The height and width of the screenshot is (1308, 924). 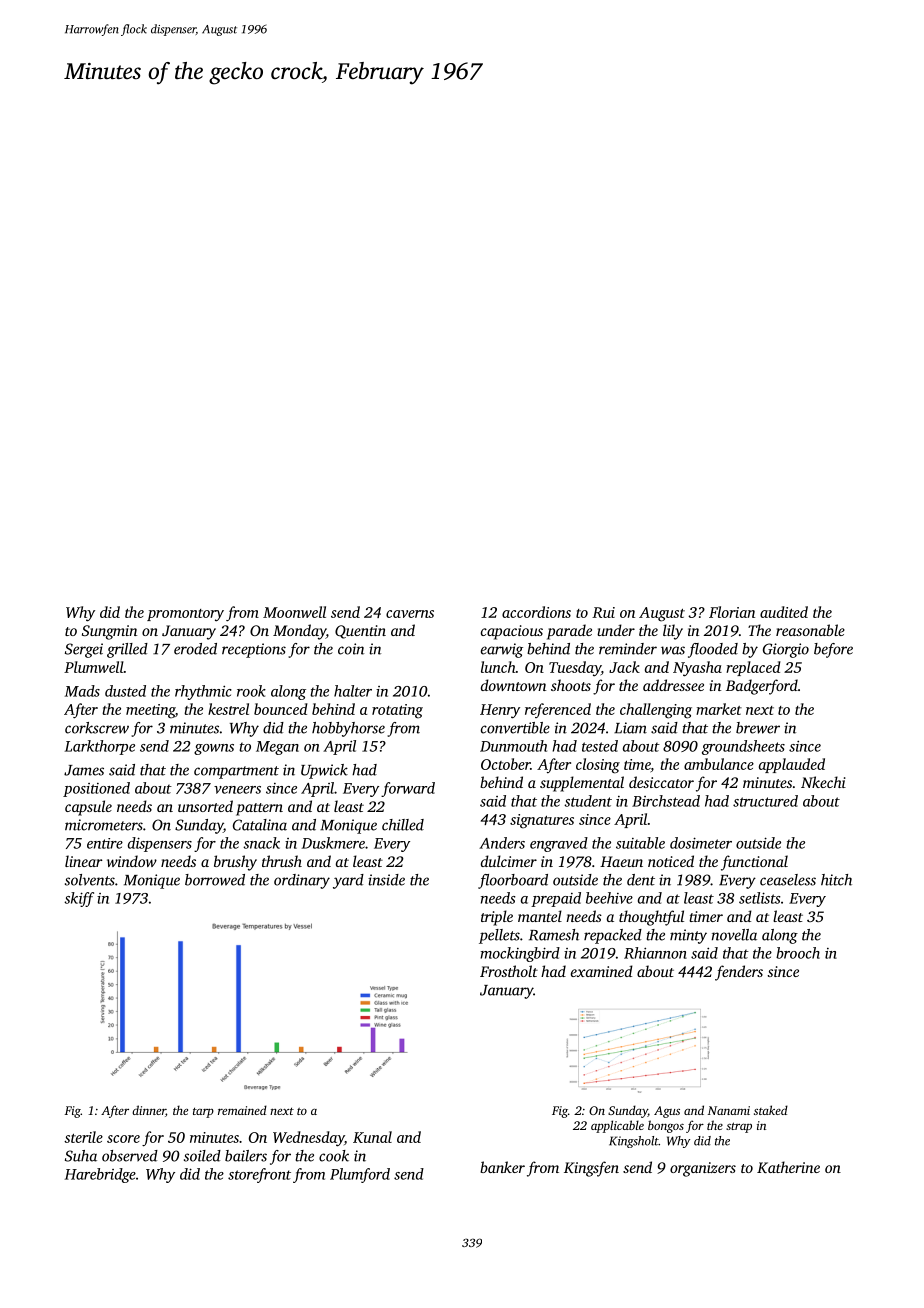 I want to click on floorboard, so click(x=513, y=881).
